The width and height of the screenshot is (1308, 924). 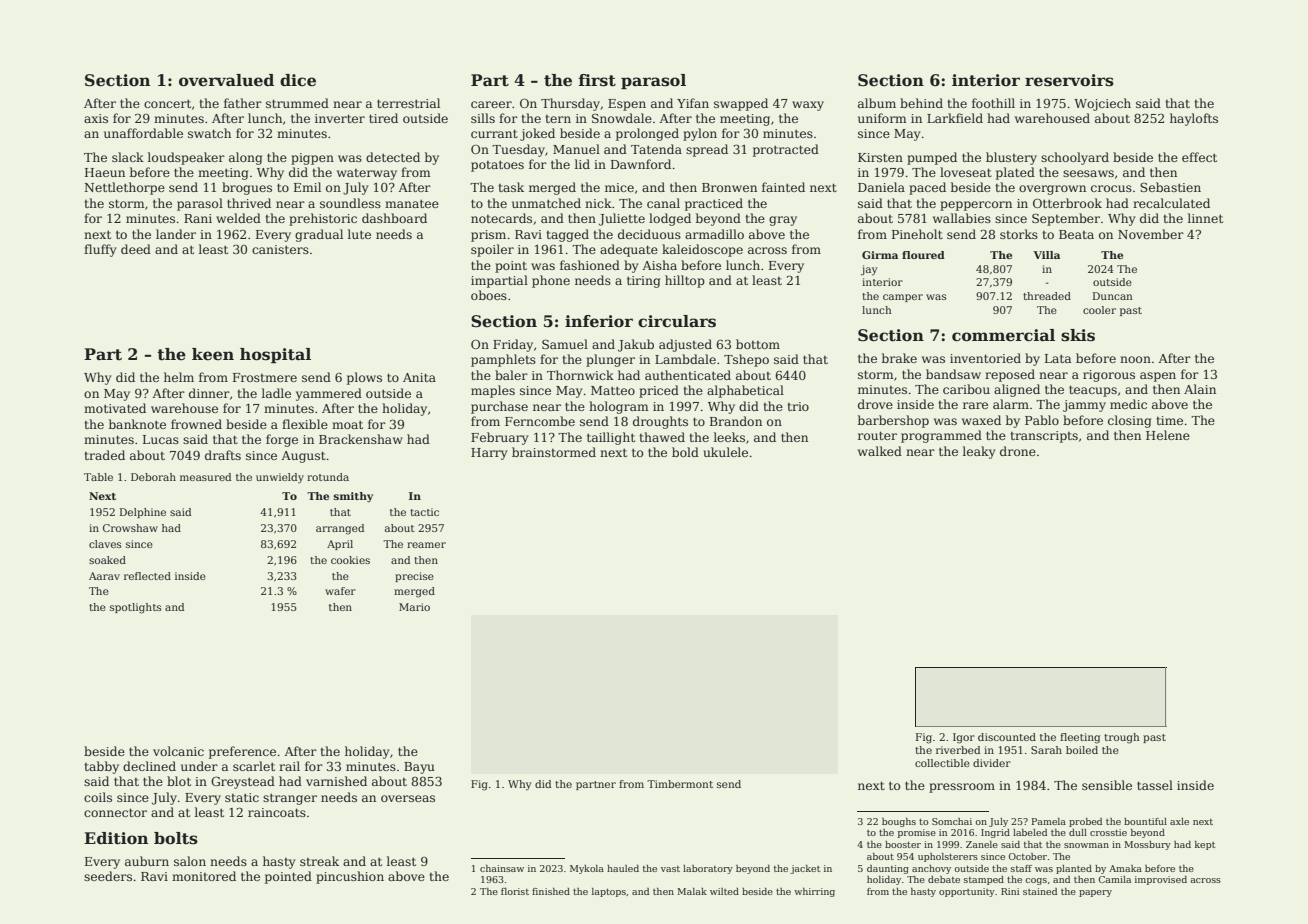 I want to click on inverter, so click(x=340, y=118).
